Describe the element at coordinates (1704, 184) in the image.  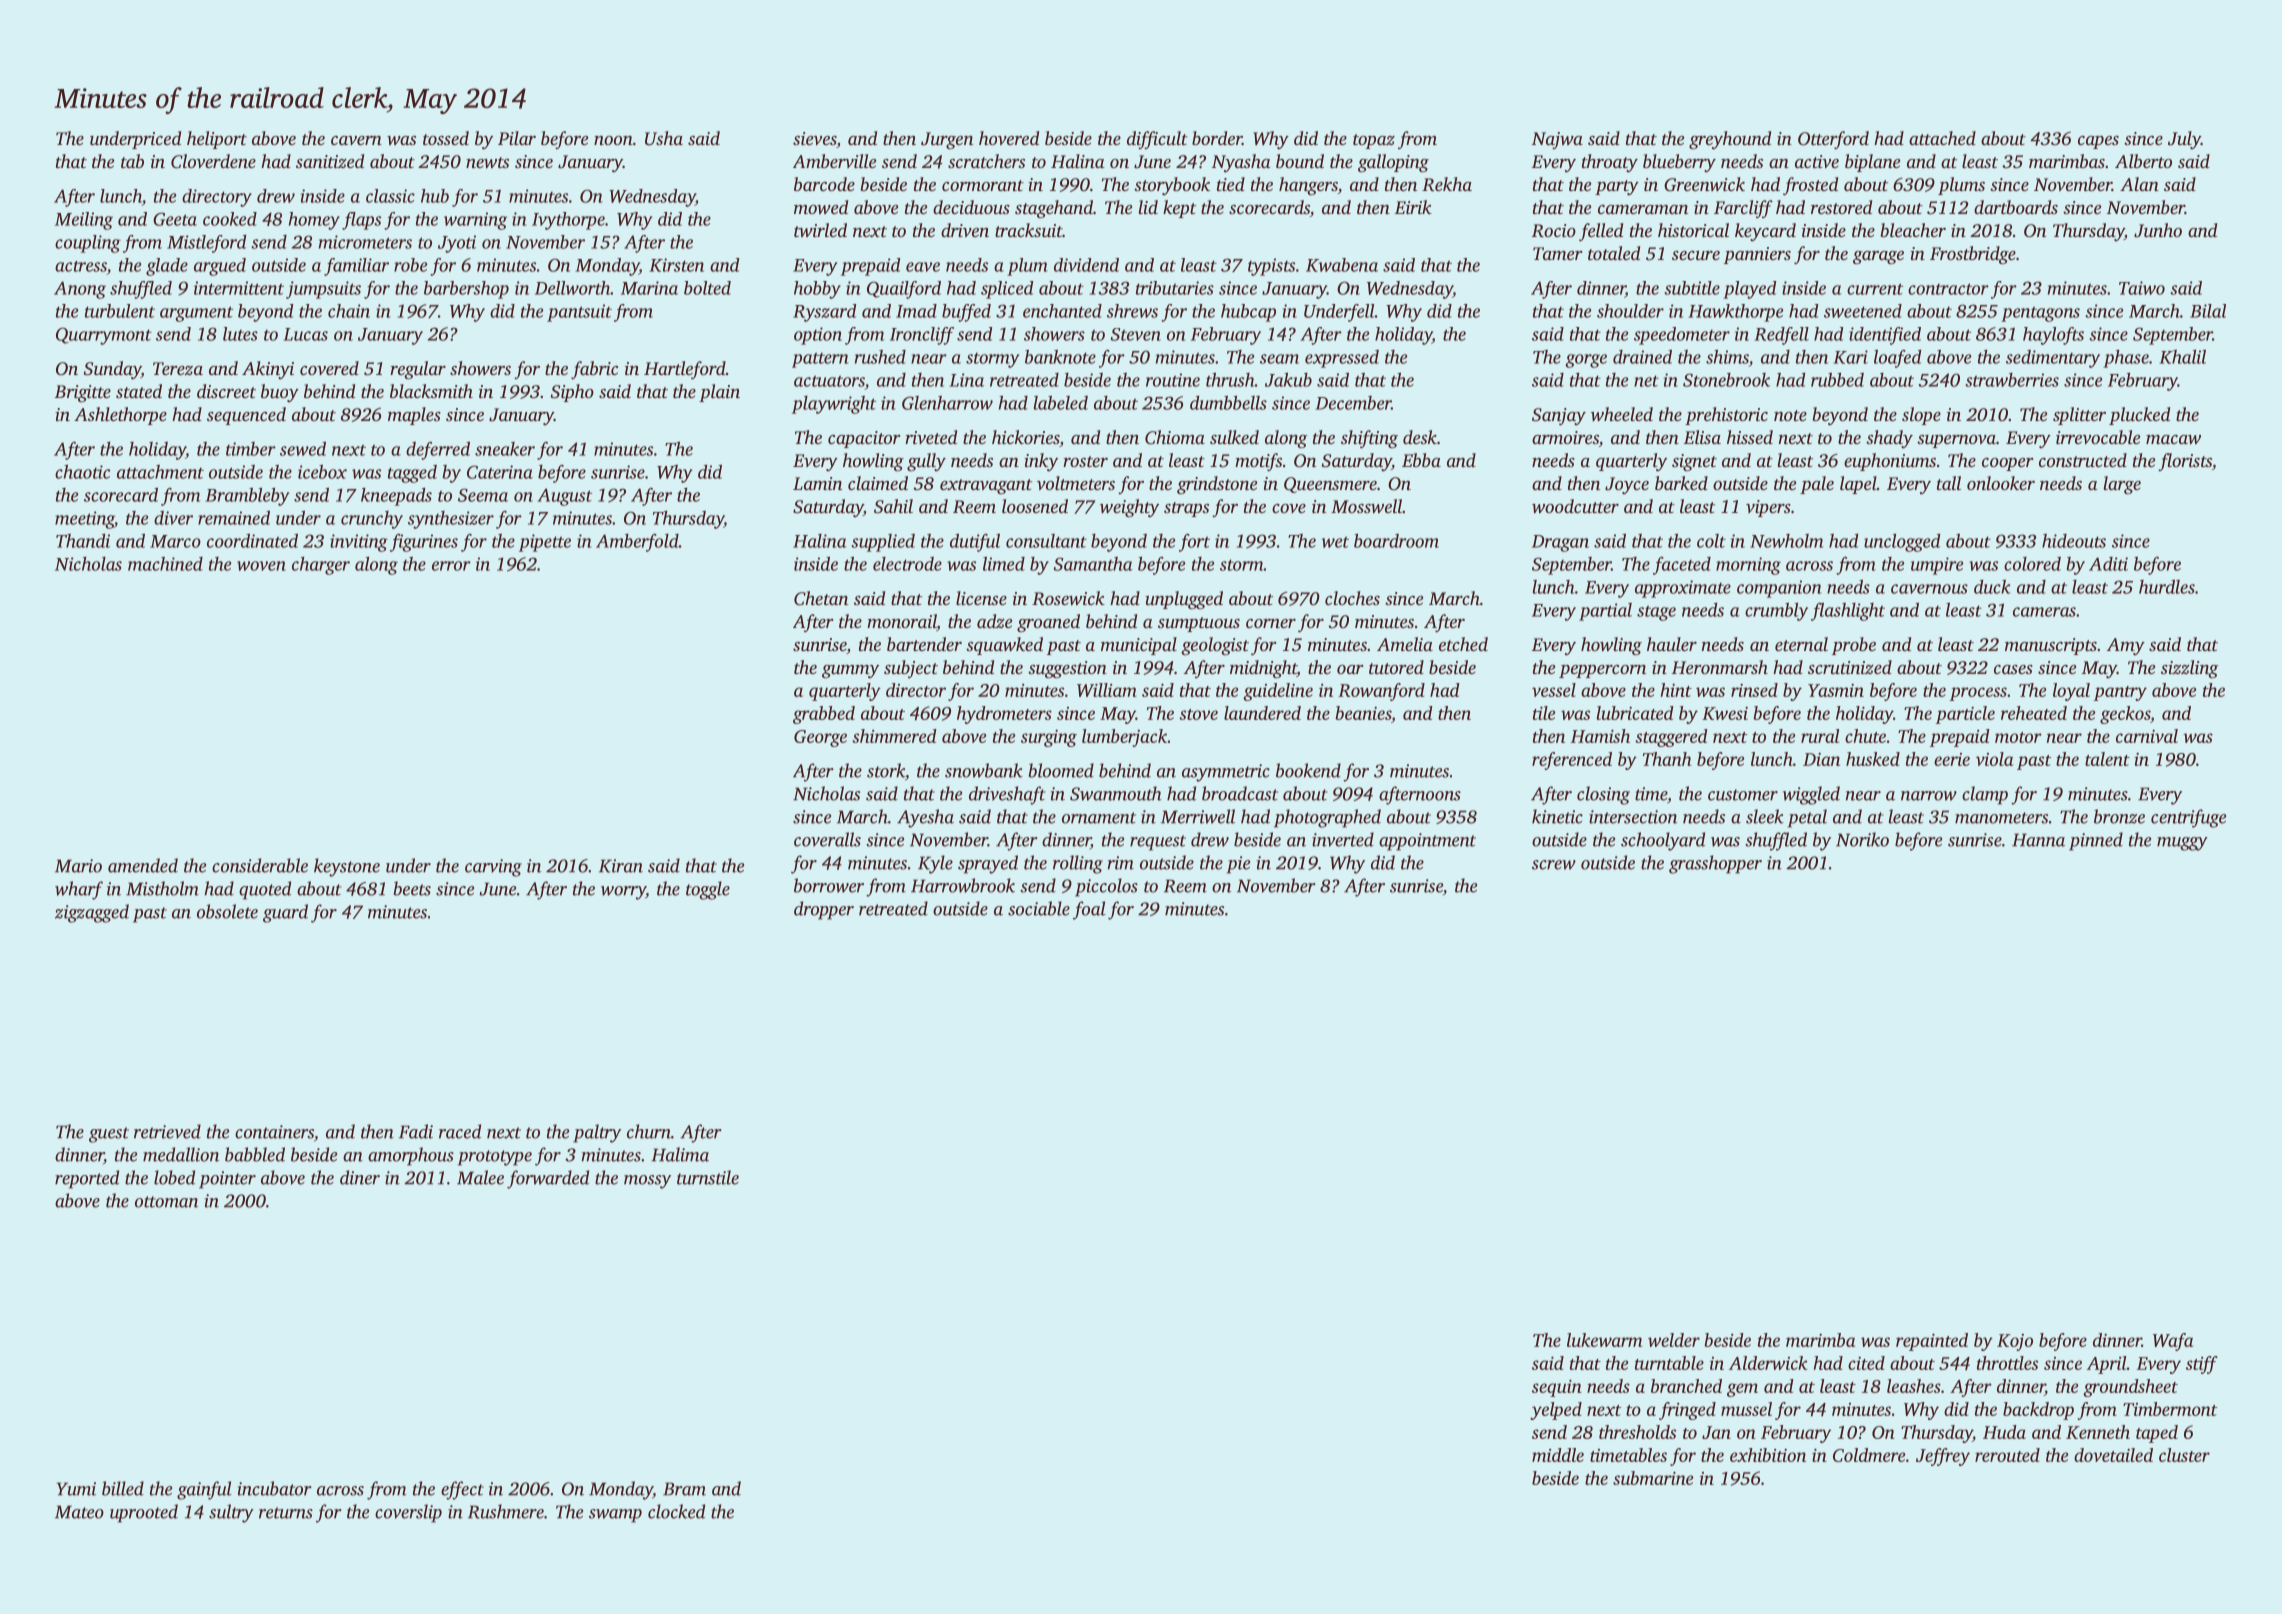
I see `Greenwick` at that location.
